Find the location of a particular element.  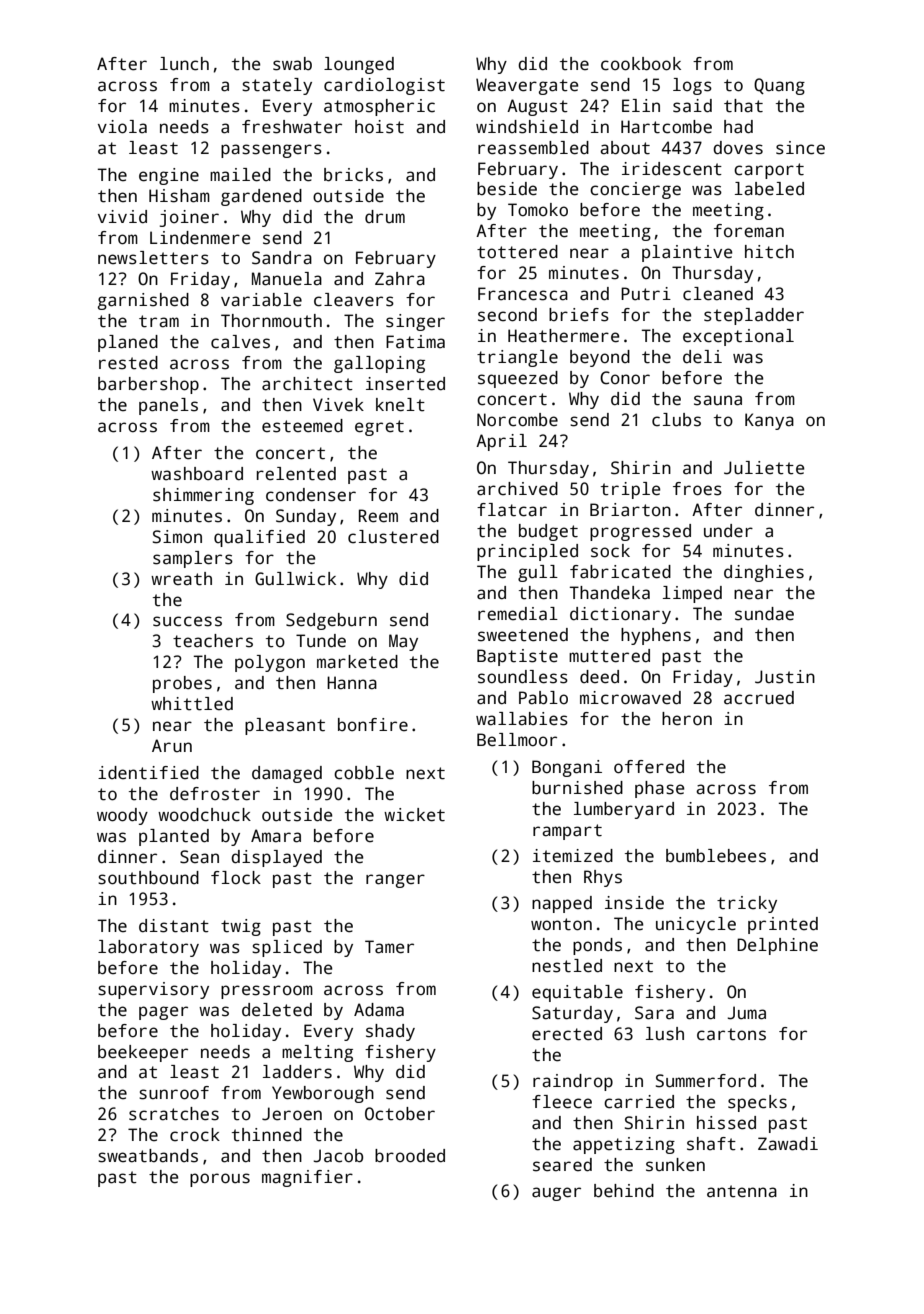

Tamer is located at coordinates (389, 947).
